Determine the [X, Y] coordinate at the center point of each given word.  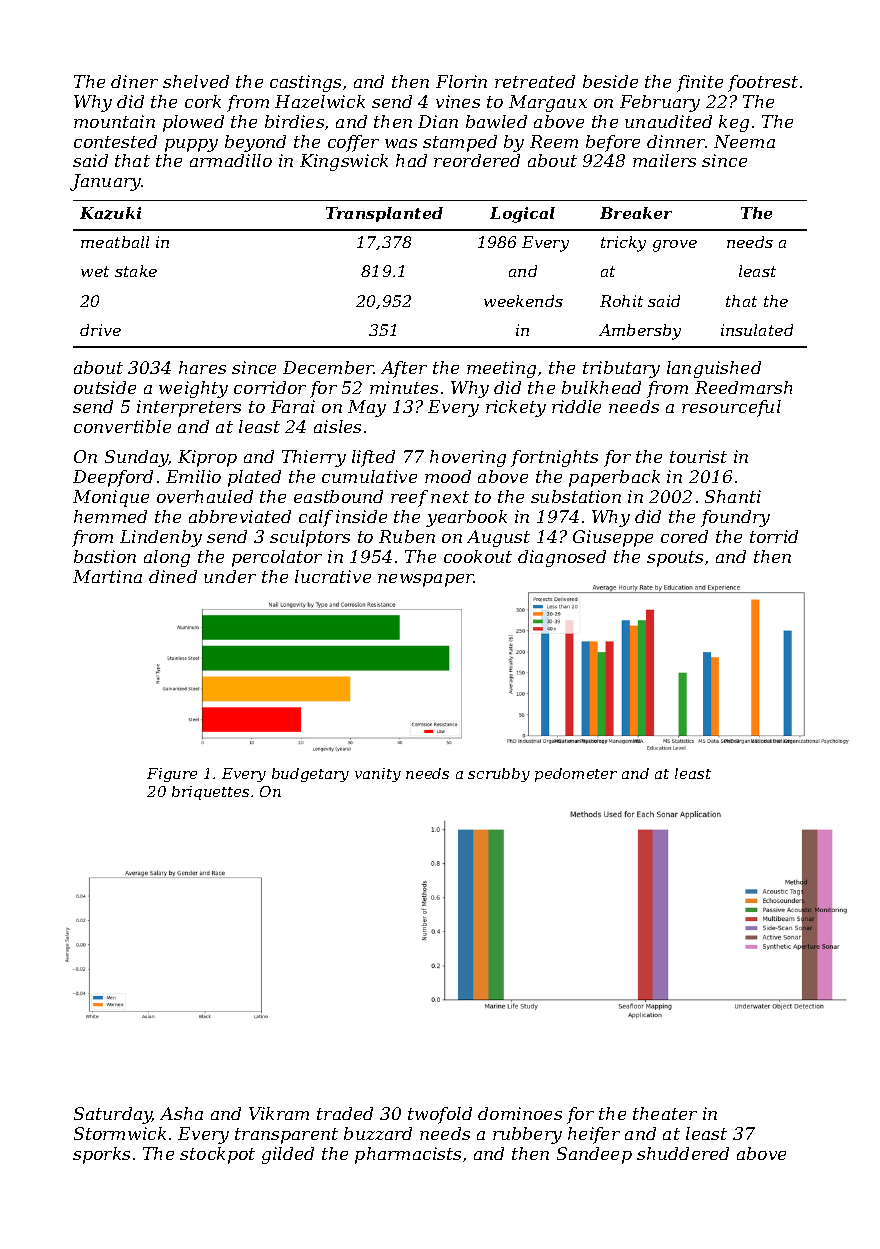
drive [100, 330]
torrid [774, 536]
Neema [744, 141]
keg [734, 123]
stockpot [217, 1155]
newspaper [426, 580]
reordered [477, 160]
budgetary [310, 775]
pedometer [576, 775]
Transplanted [384, 214]
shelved [196, 81]
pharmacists [408, 1155]
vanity [378, 775]
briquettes [210, 793]
